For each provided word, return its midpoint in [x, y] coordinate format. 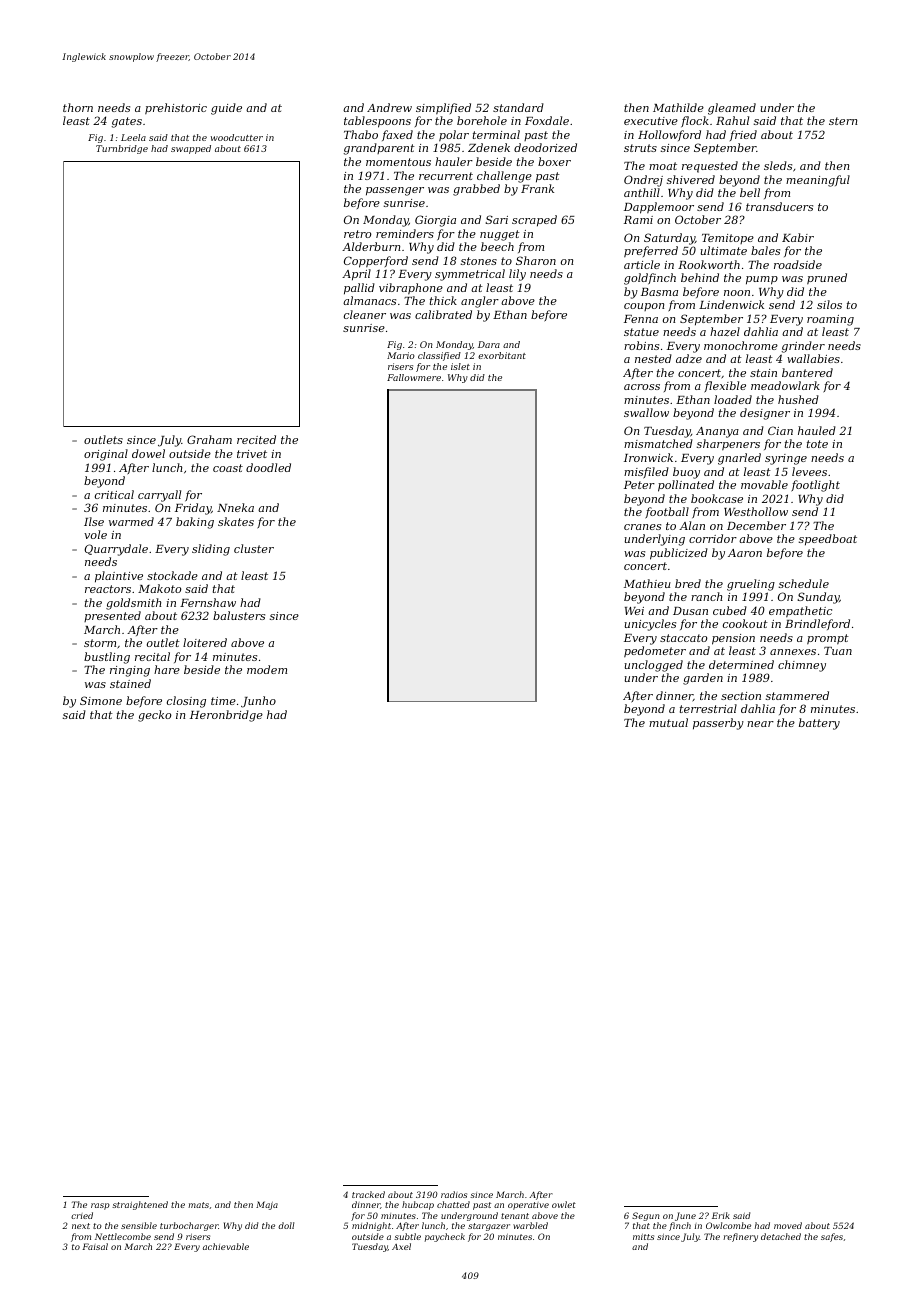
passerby [718, 724]
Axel [401, 1246]
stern [843, 121]
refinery [740, 1237]
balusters [239, 615]
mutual [668, 722]
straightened [140, 1205]
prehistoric [176, 109]
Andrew [389, 107]
